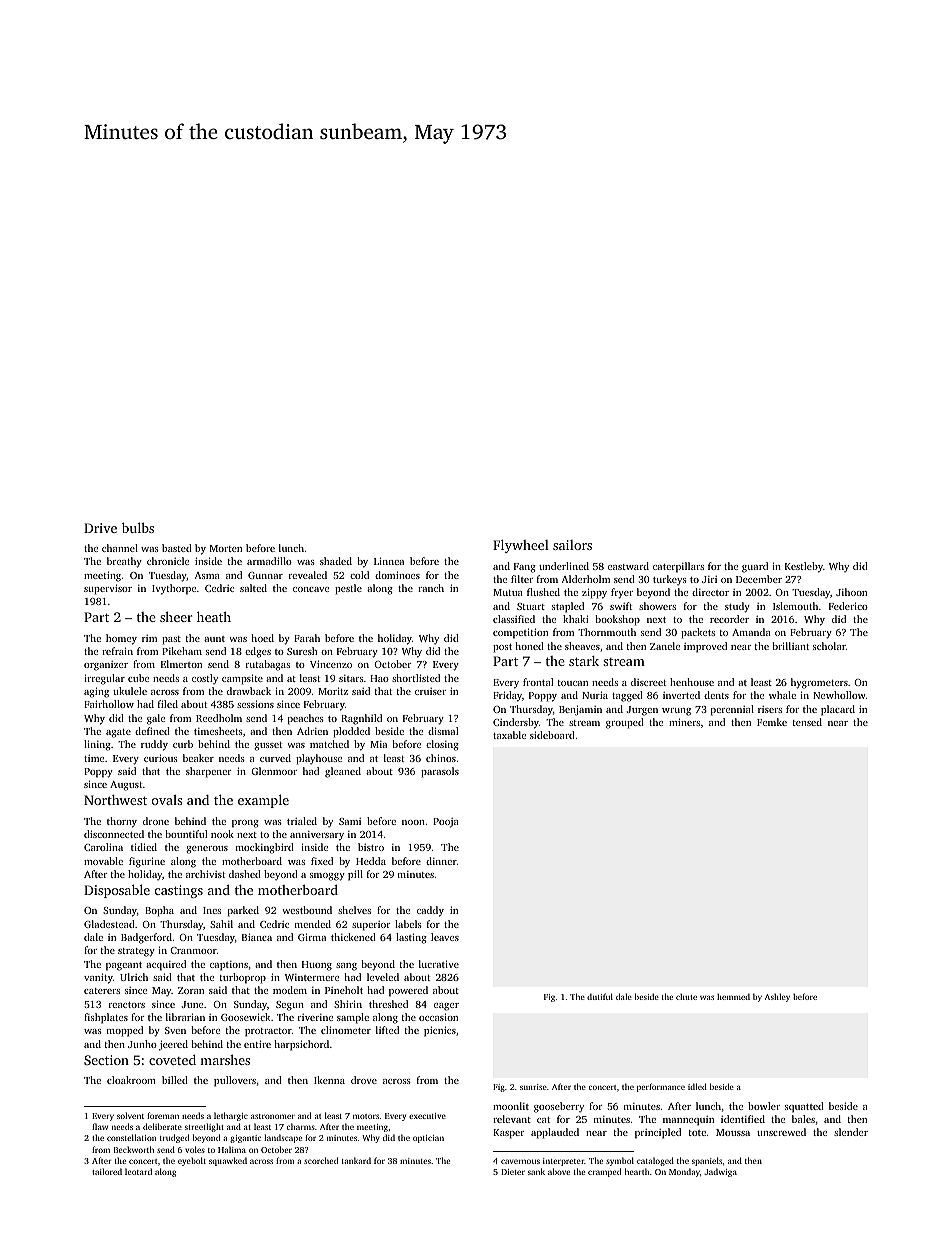 This document has width=952, height=1233. Describe the element at coordinates (733, 996) in the document. I see `hemmed` at that location.
